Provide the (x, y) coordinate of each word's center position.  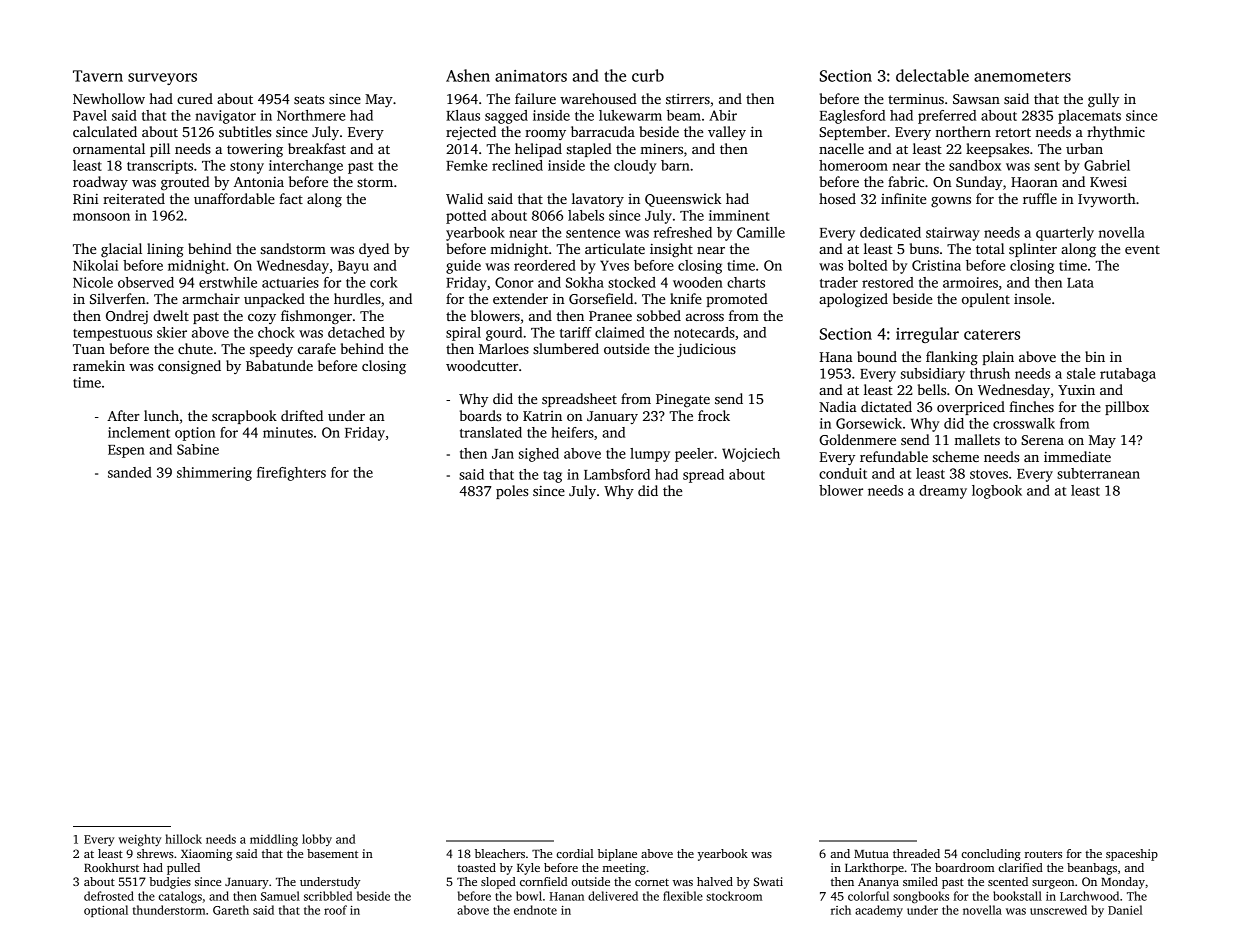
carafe (317, 348)
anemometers (1022, 76)
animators (531, 76)
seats (309, 99)
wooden (698, 282)
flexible (683, 896)
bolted (867, 265)
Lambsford (617, 474)
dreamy (943, 492)
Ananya (878, 883)
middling (274, 840)
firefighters (291, 474)
